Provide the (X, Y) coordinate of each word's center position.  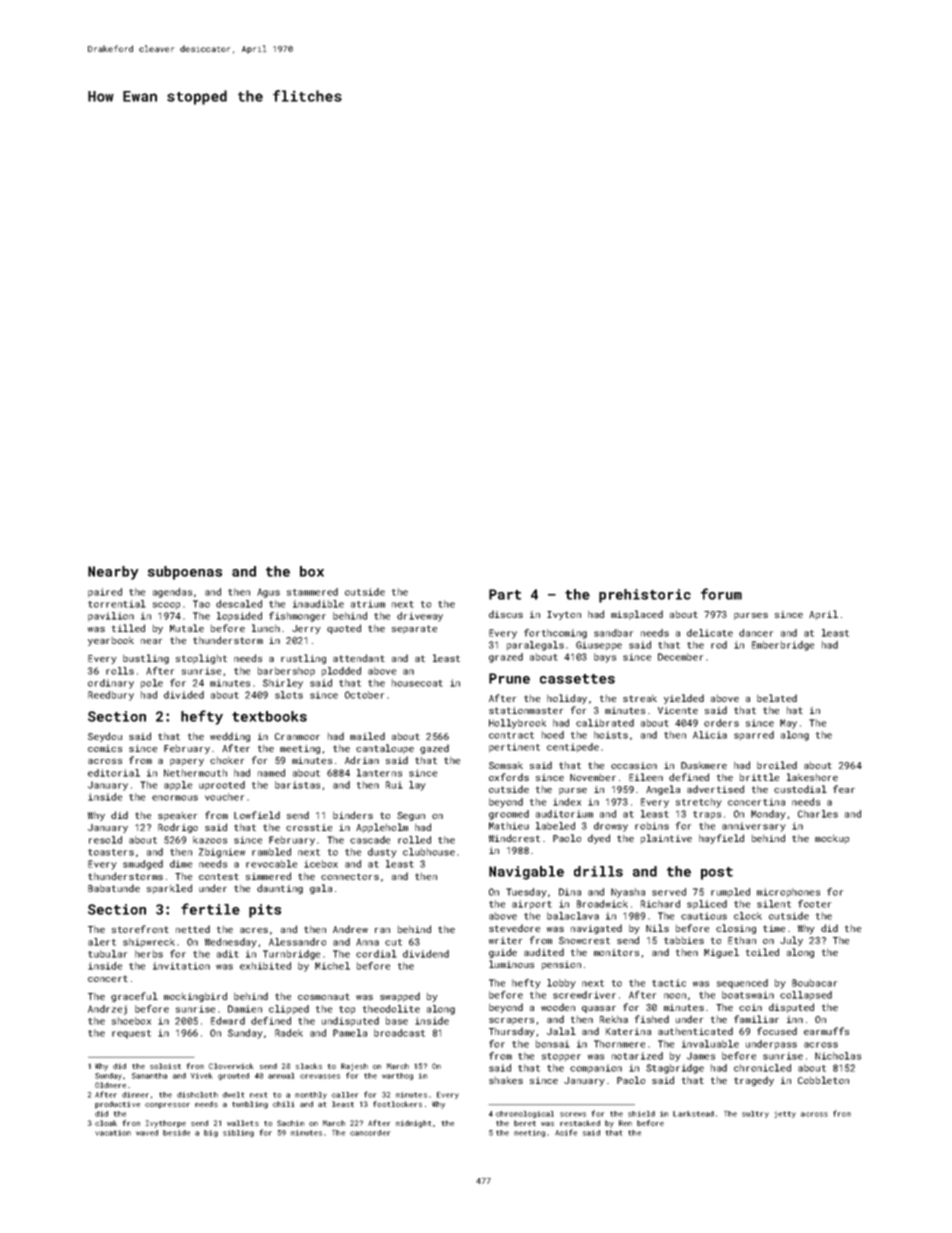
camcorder (370, 1133)
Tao (201, 604)
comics (105, 748)
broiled (777, 765)
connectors (350, 876)
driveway (420, 617)
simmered (268, 876)
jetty (785, 1114)
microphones (788, 892)
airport (532, 904)
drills (598, 871)
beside (176, 1133)
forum (721, 594)
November (593, 777)
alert (102, 942)
